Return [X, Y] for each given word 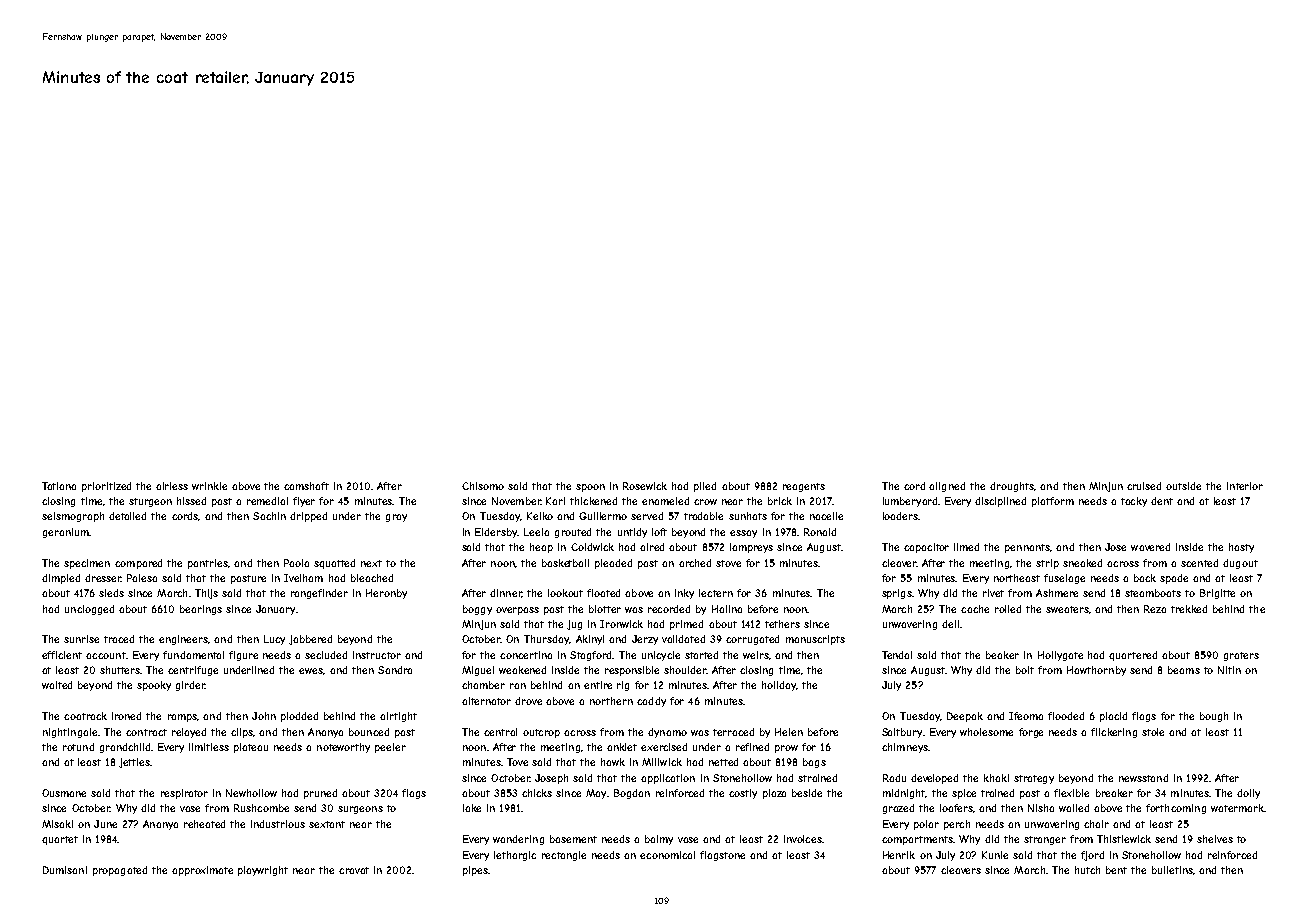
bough [1214, 717]
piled [705, 487]
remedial [267, 501]
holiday [779, 686]
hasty [1241, 548]
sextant [327, 824]
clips [242, 733]
